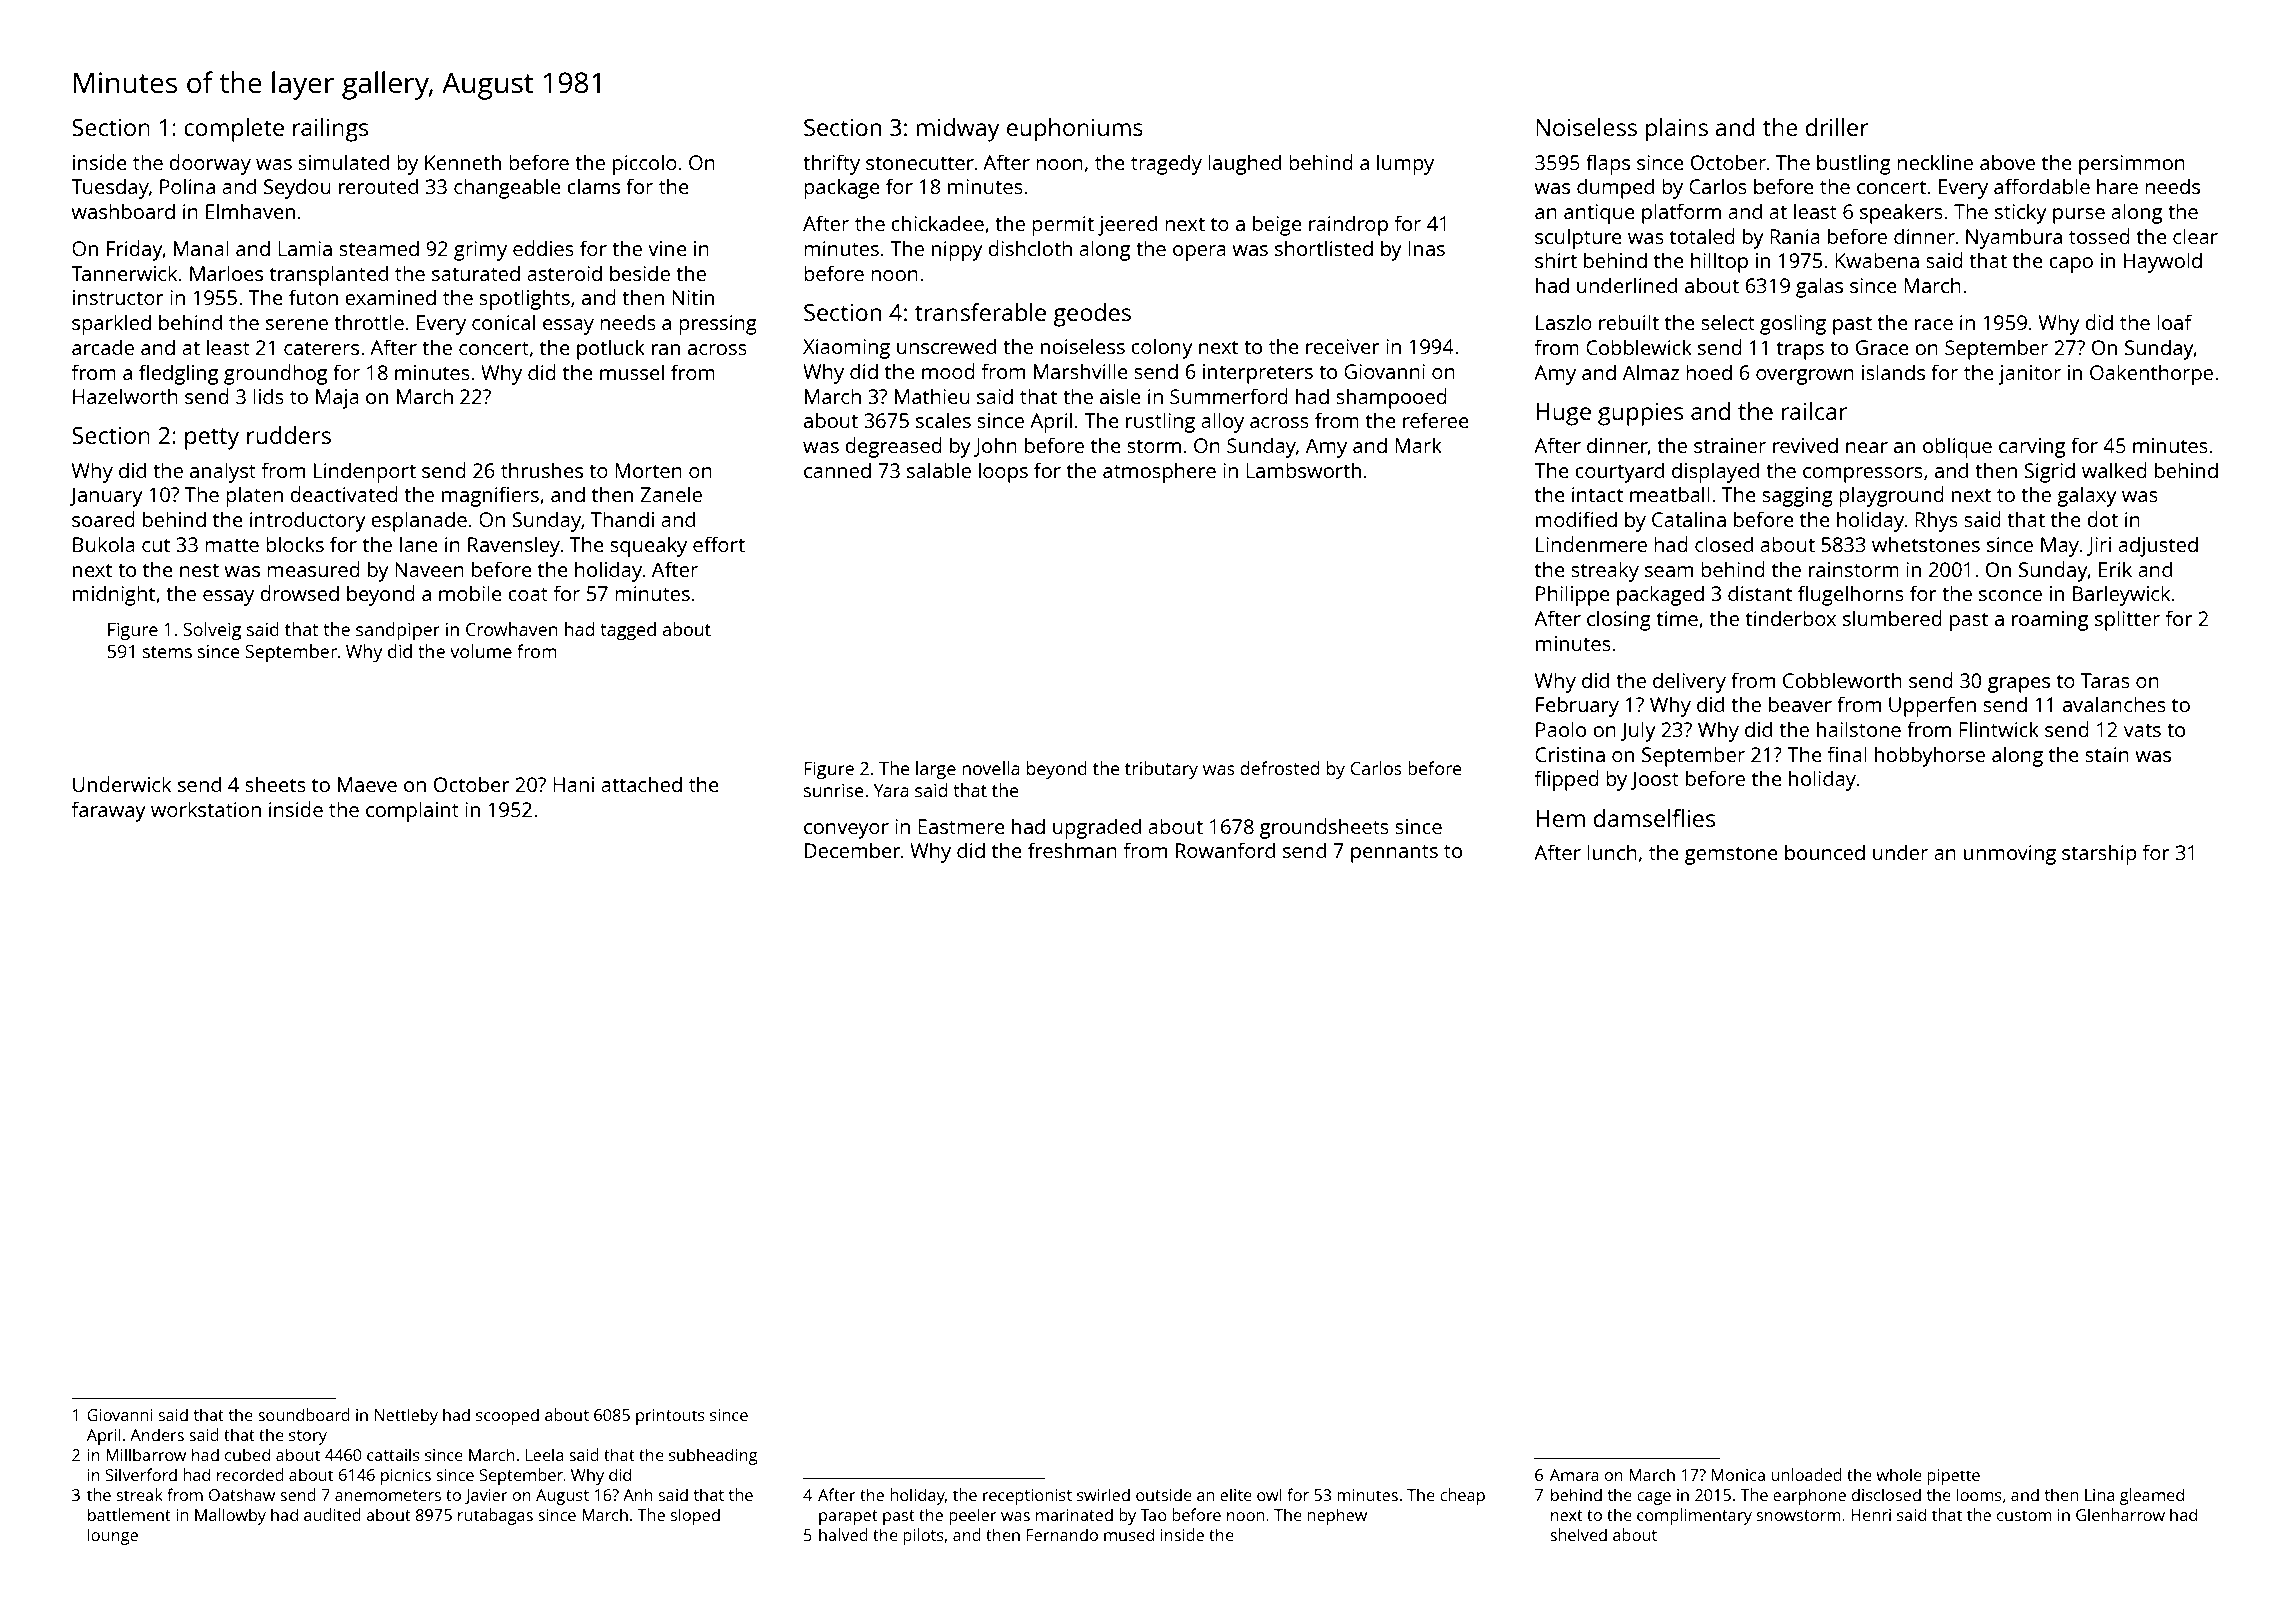 This page has width=2293, height=1622. Describe the element at coordinates (2120, 1514) in the page. I see `Glenharrow` at that location.
